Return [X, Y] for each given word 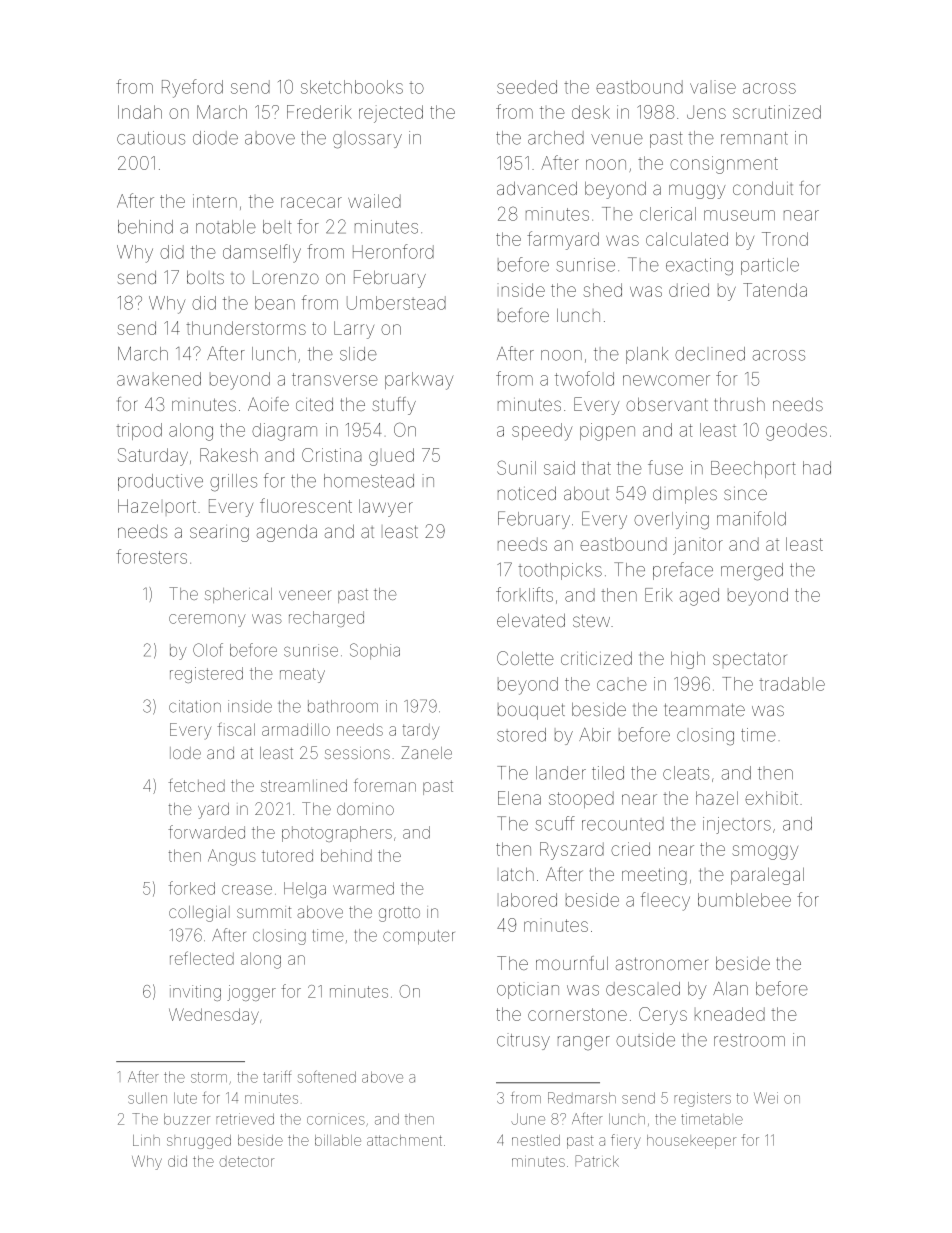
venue [617, 139]
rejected [391, 114]
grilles [233, 483]
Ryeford [192, 88]
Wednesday [214, 1016]
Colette [525, 658]
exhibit [771, 798]
